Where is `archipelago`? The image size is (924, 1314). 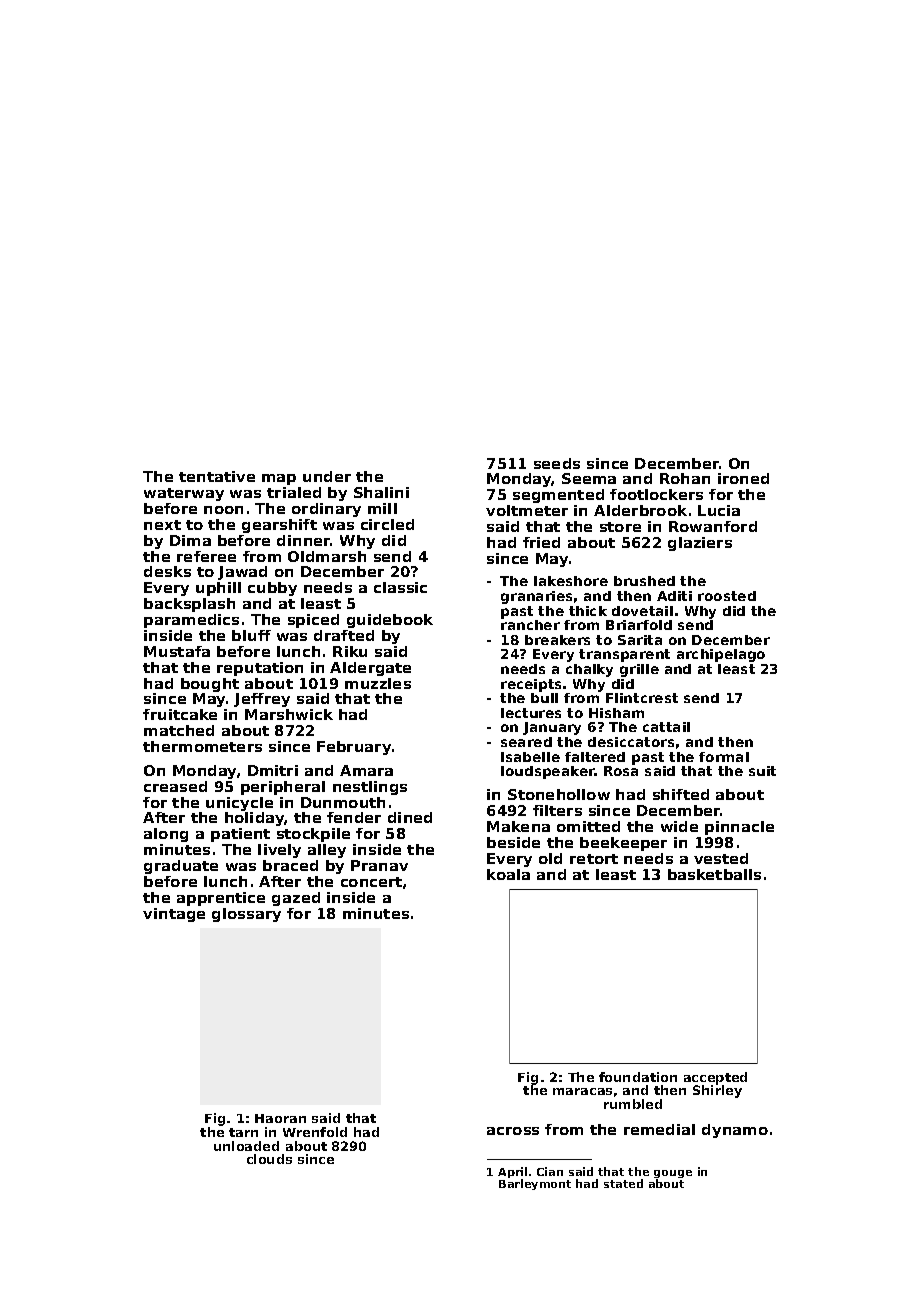
archipelago is located at coordinates (721, 655).
